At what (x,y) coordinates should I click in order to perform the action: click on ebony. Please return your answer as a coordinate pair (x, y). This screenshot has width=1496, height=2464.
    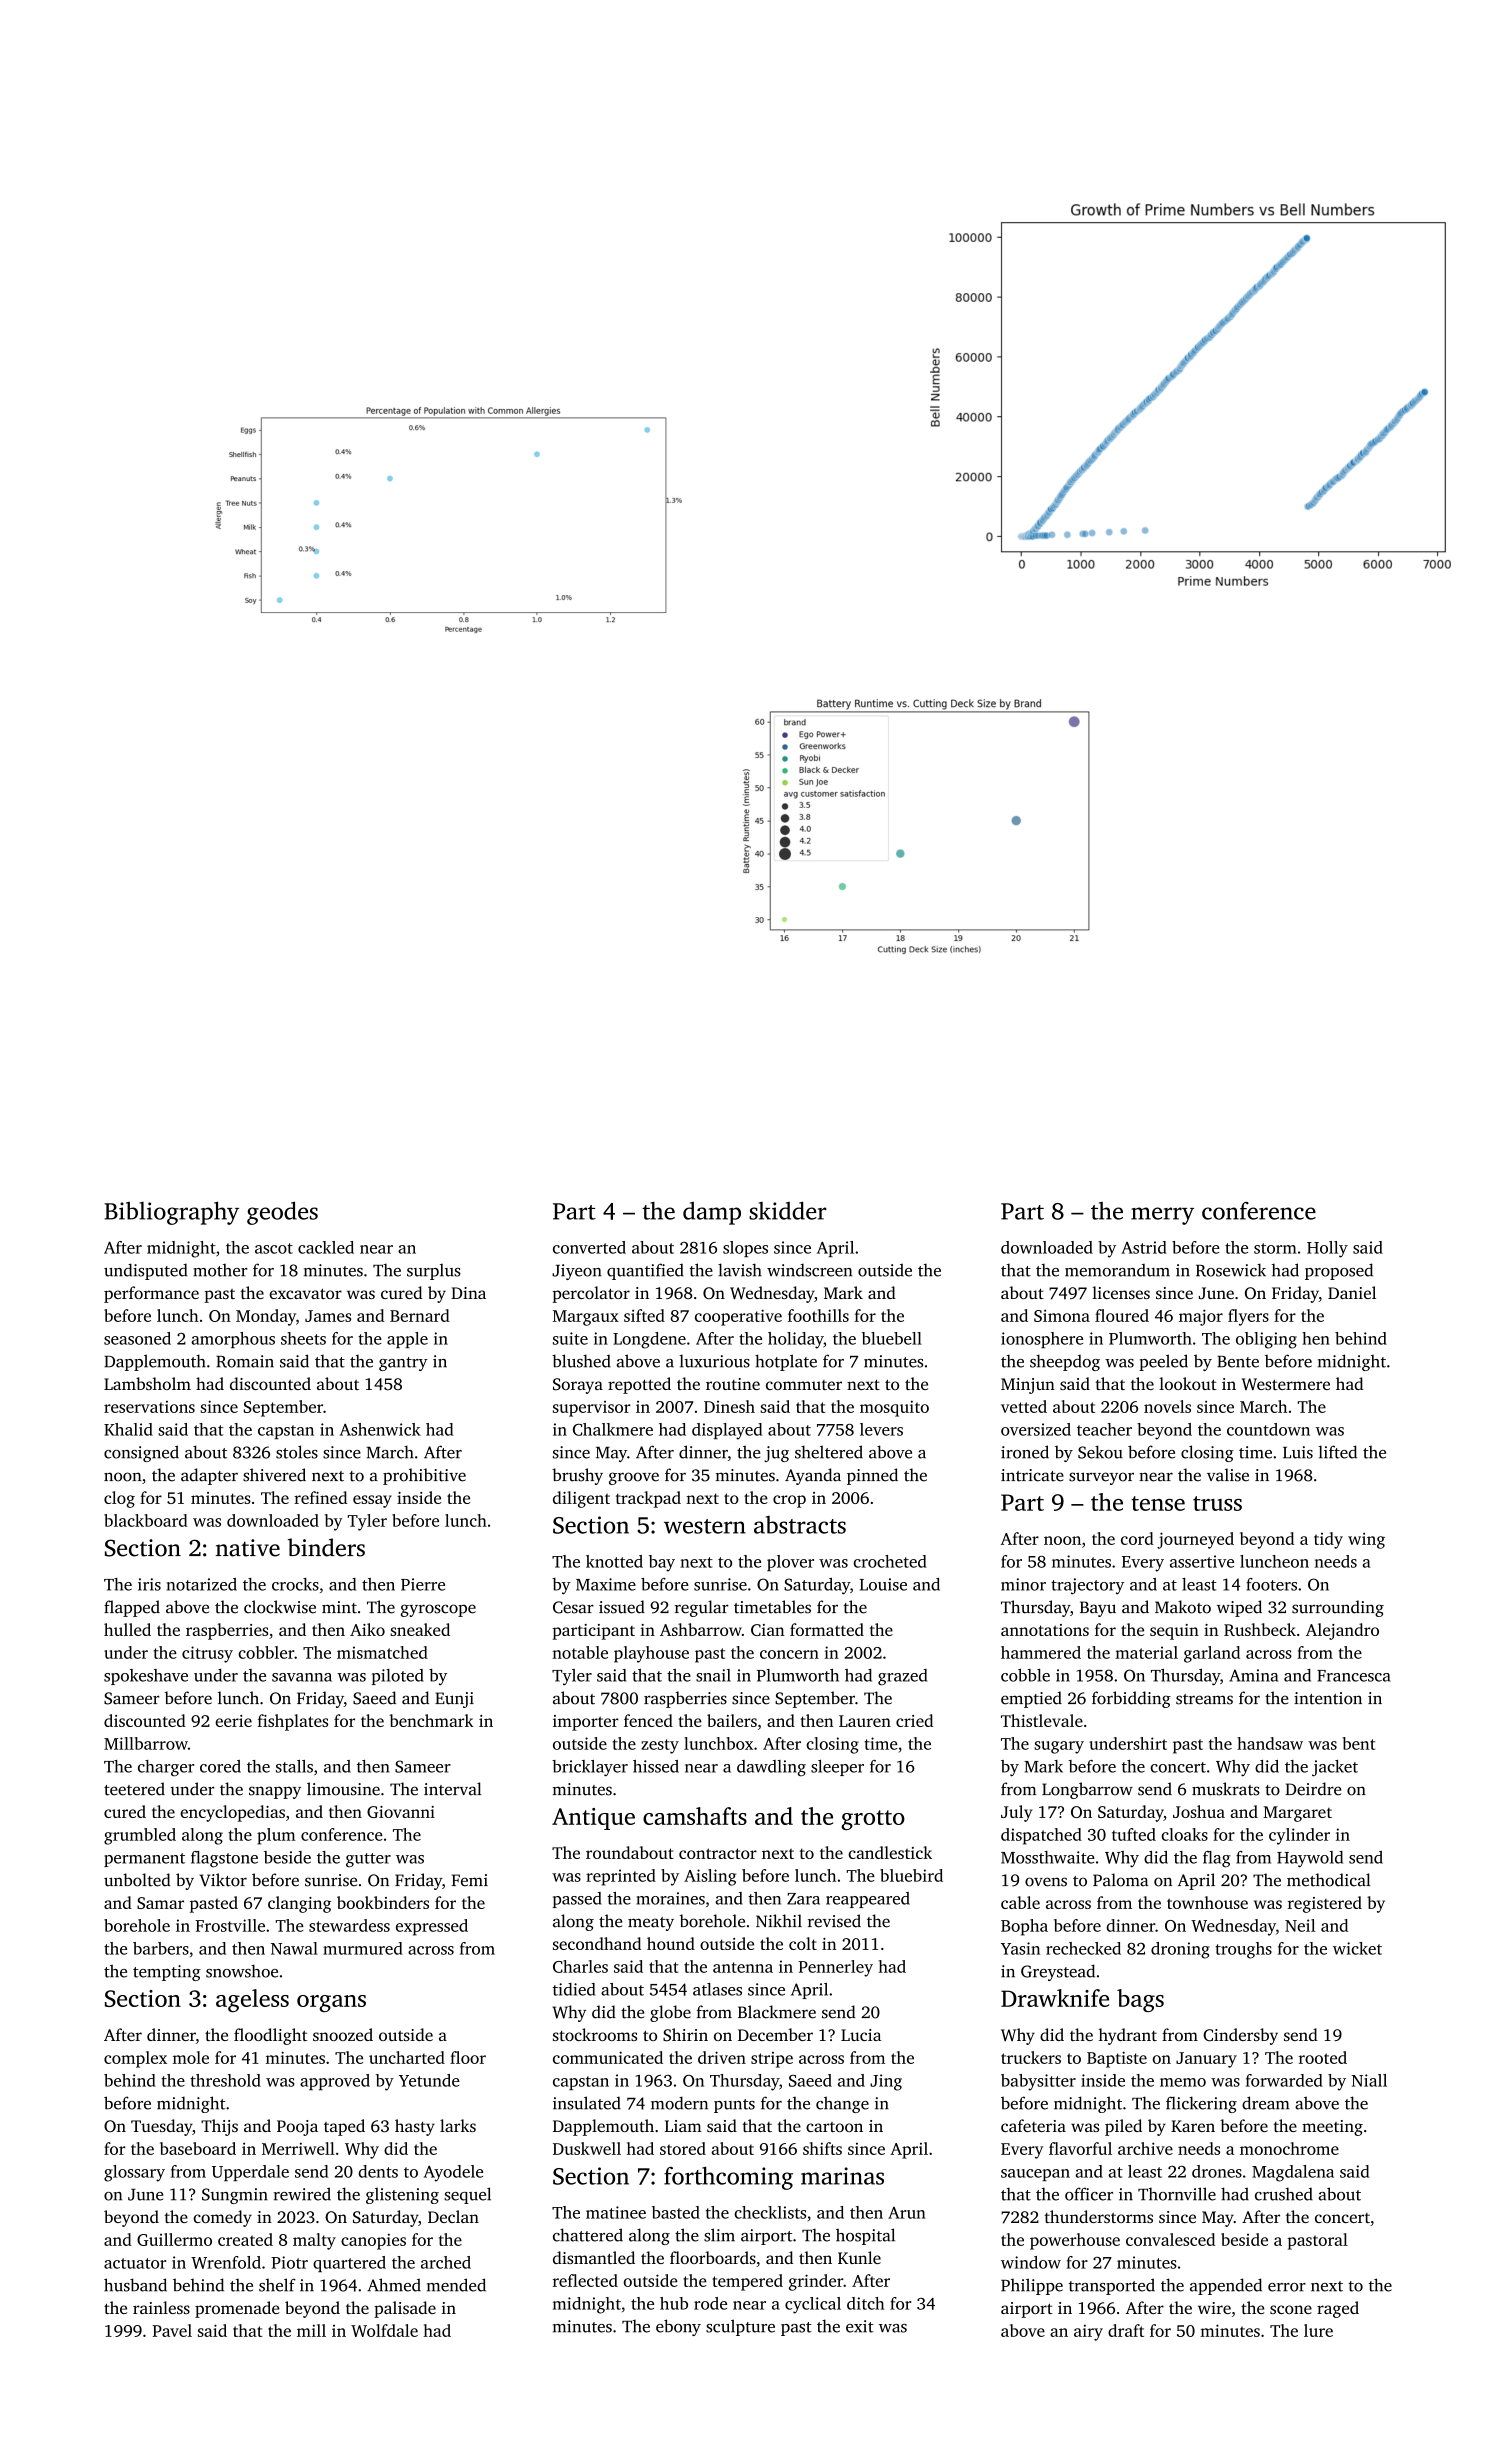
    Looking at the image, I should click on (678, 2327).
